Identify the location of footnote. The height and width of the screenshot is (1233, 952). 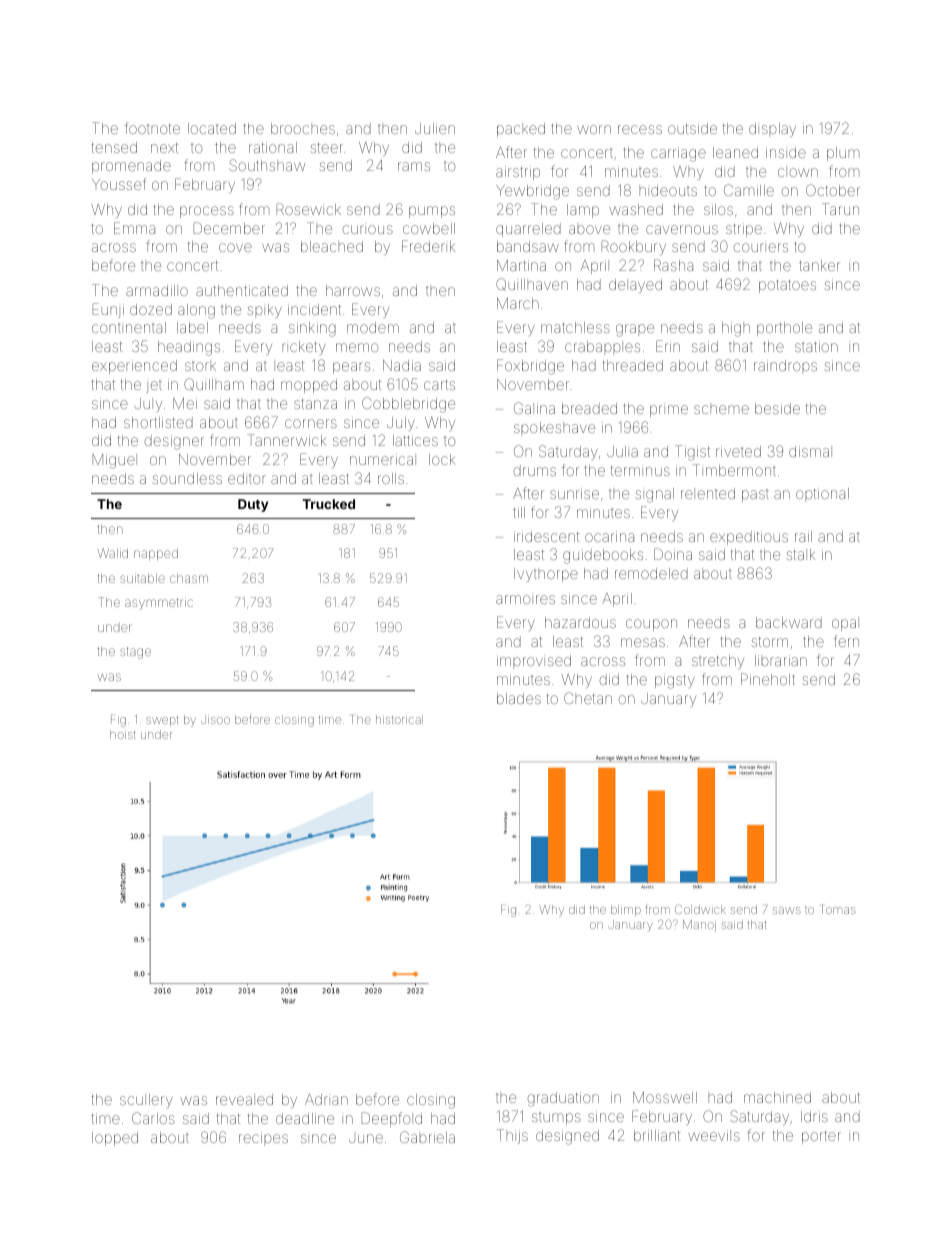
(152, 128).
